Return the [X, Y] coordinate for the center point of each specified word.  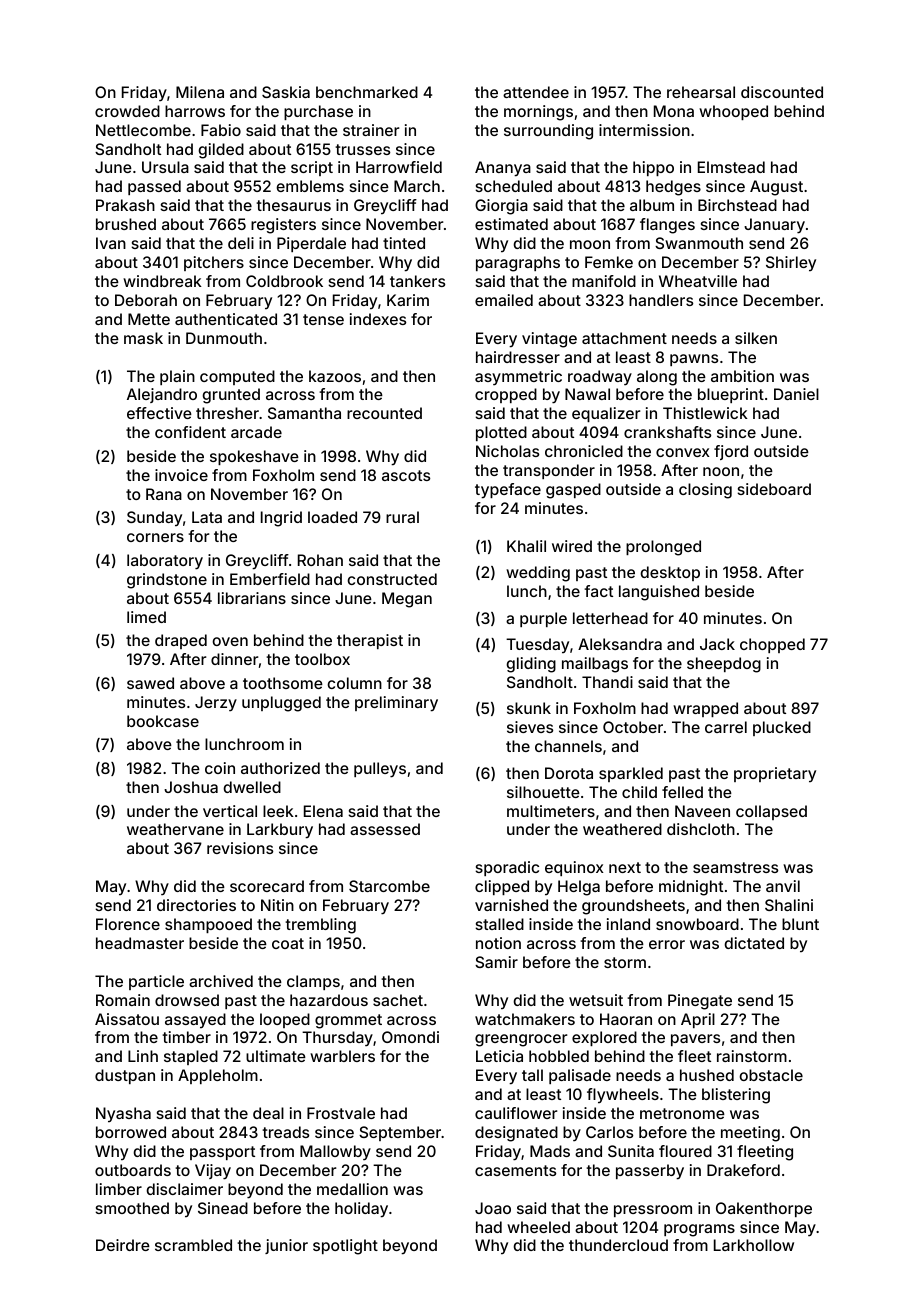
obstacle [771, 1075]
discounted [782, 92]
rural [402, 517]
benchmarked [367, 92]
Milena [200, 92]
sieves [530, 727]
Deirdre [123, 1245]
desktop [670, 573]
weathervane [175, 829]
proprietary [775, 774]
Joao [493, 1208]
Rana [164, 494]
